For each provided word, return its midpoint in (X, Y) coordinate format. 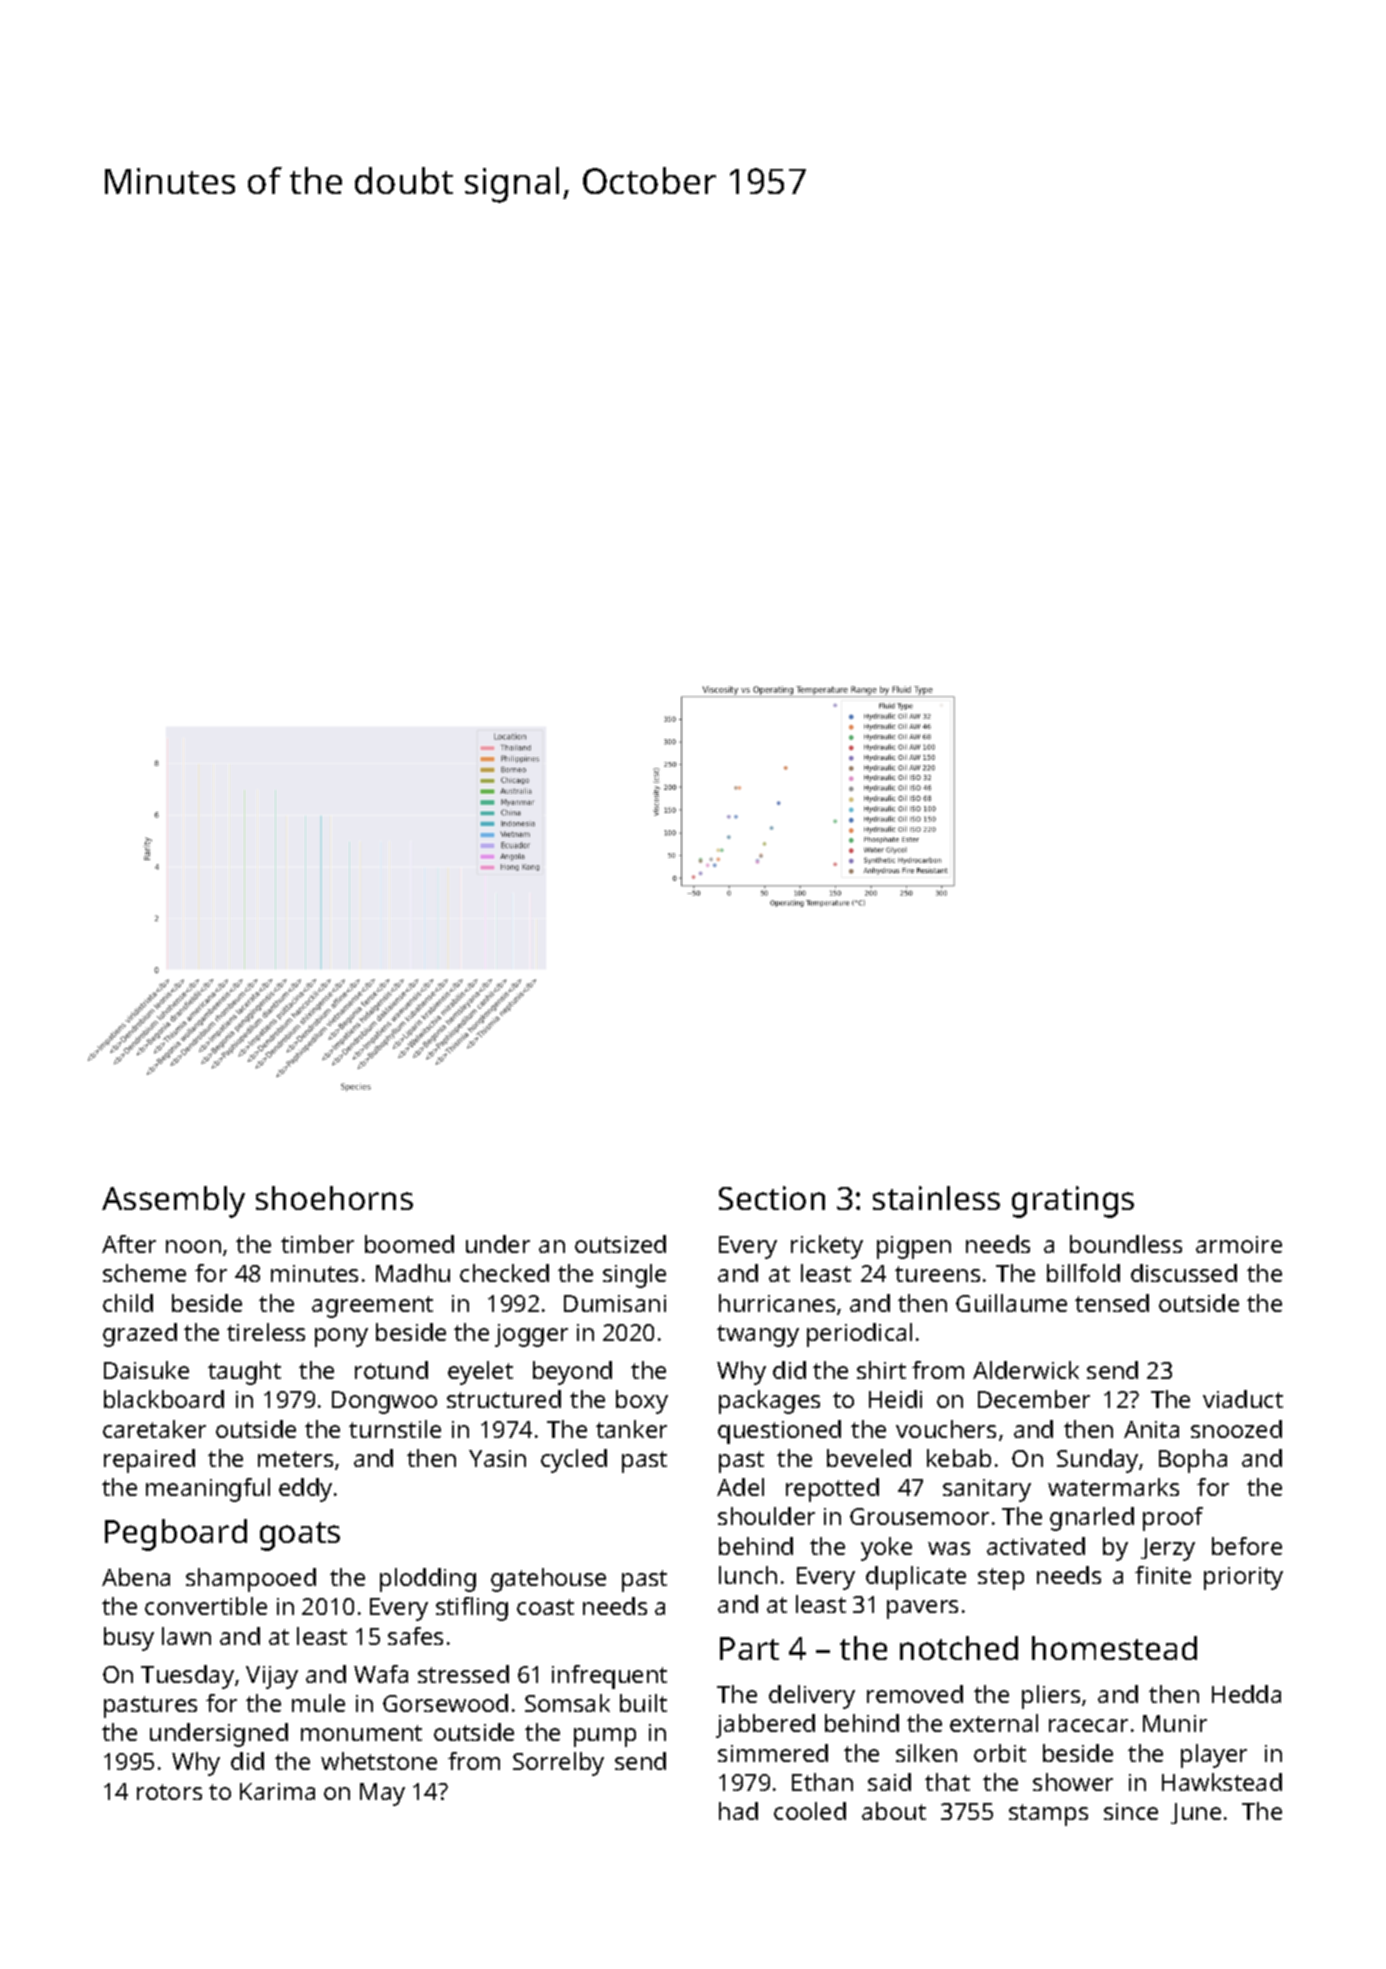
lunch (748, 1575)
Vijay (272, 1677)
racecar (1088, 1725)
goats (300, 1536)
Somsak (567, 1703)
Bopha (1193, 1461)
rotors (169, 1792)
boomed (409, 1244)
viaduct (1243, 1399)
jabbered (765, 1726)
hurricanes (777, 1303)
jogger (531, 1335)
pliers (1051, 1697)
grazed (140, 1335)
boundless (1126, 1244)
